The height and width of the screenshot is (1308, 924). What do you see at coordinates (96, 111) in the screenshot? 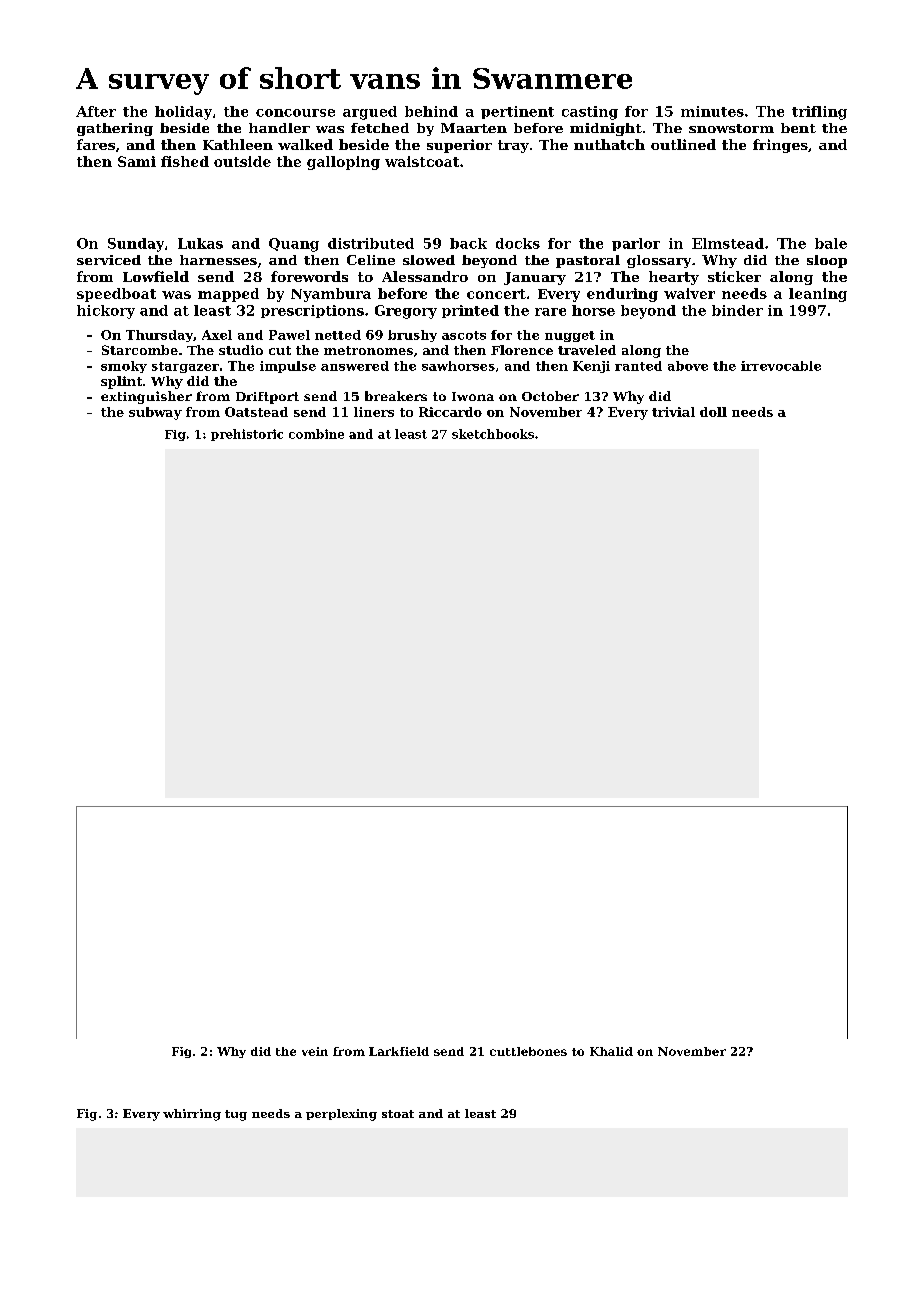
I see `After` at bounding box center [96, 111].
